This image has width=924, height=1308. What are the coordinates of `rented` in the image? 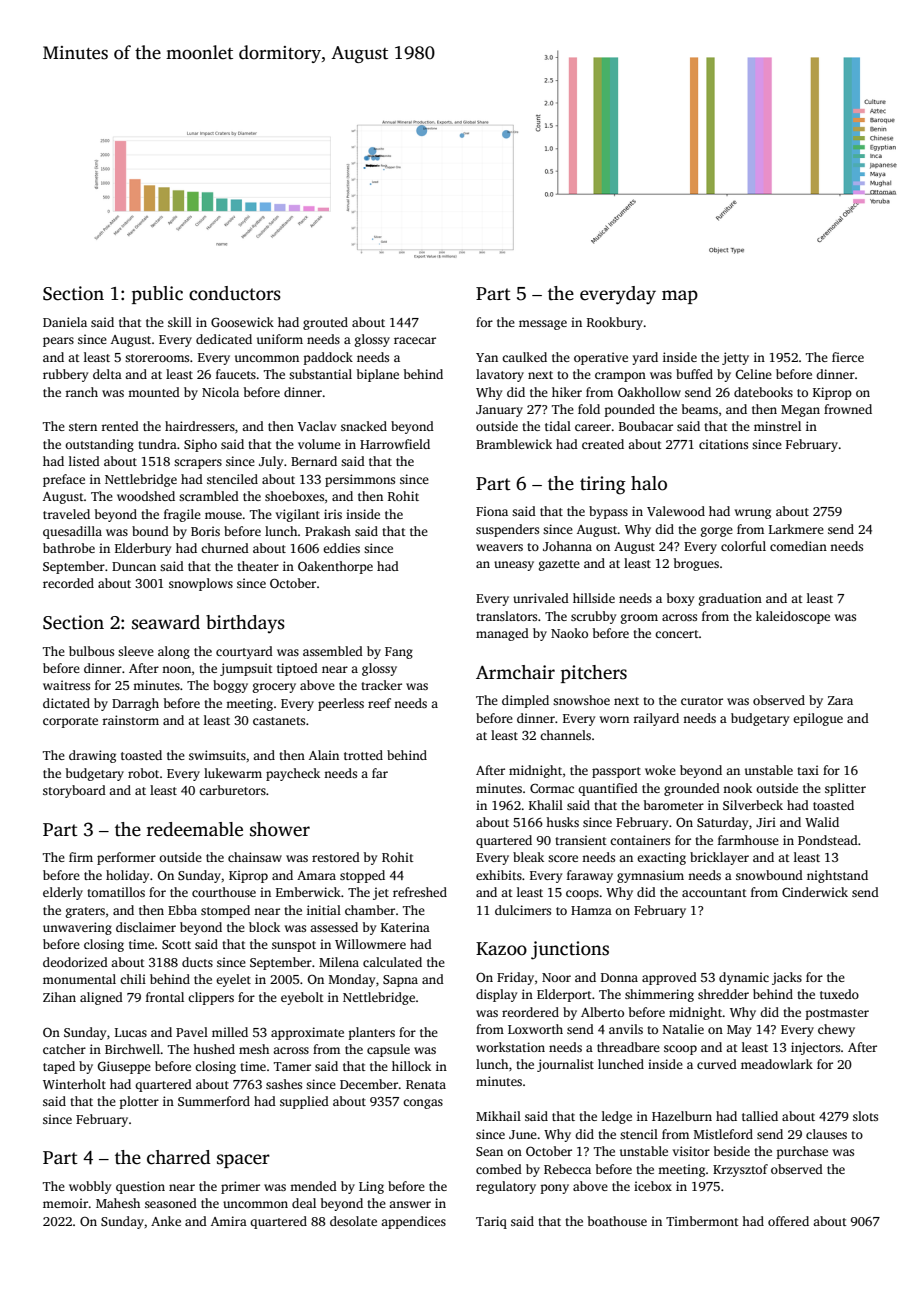 It's located at (120, 426).
